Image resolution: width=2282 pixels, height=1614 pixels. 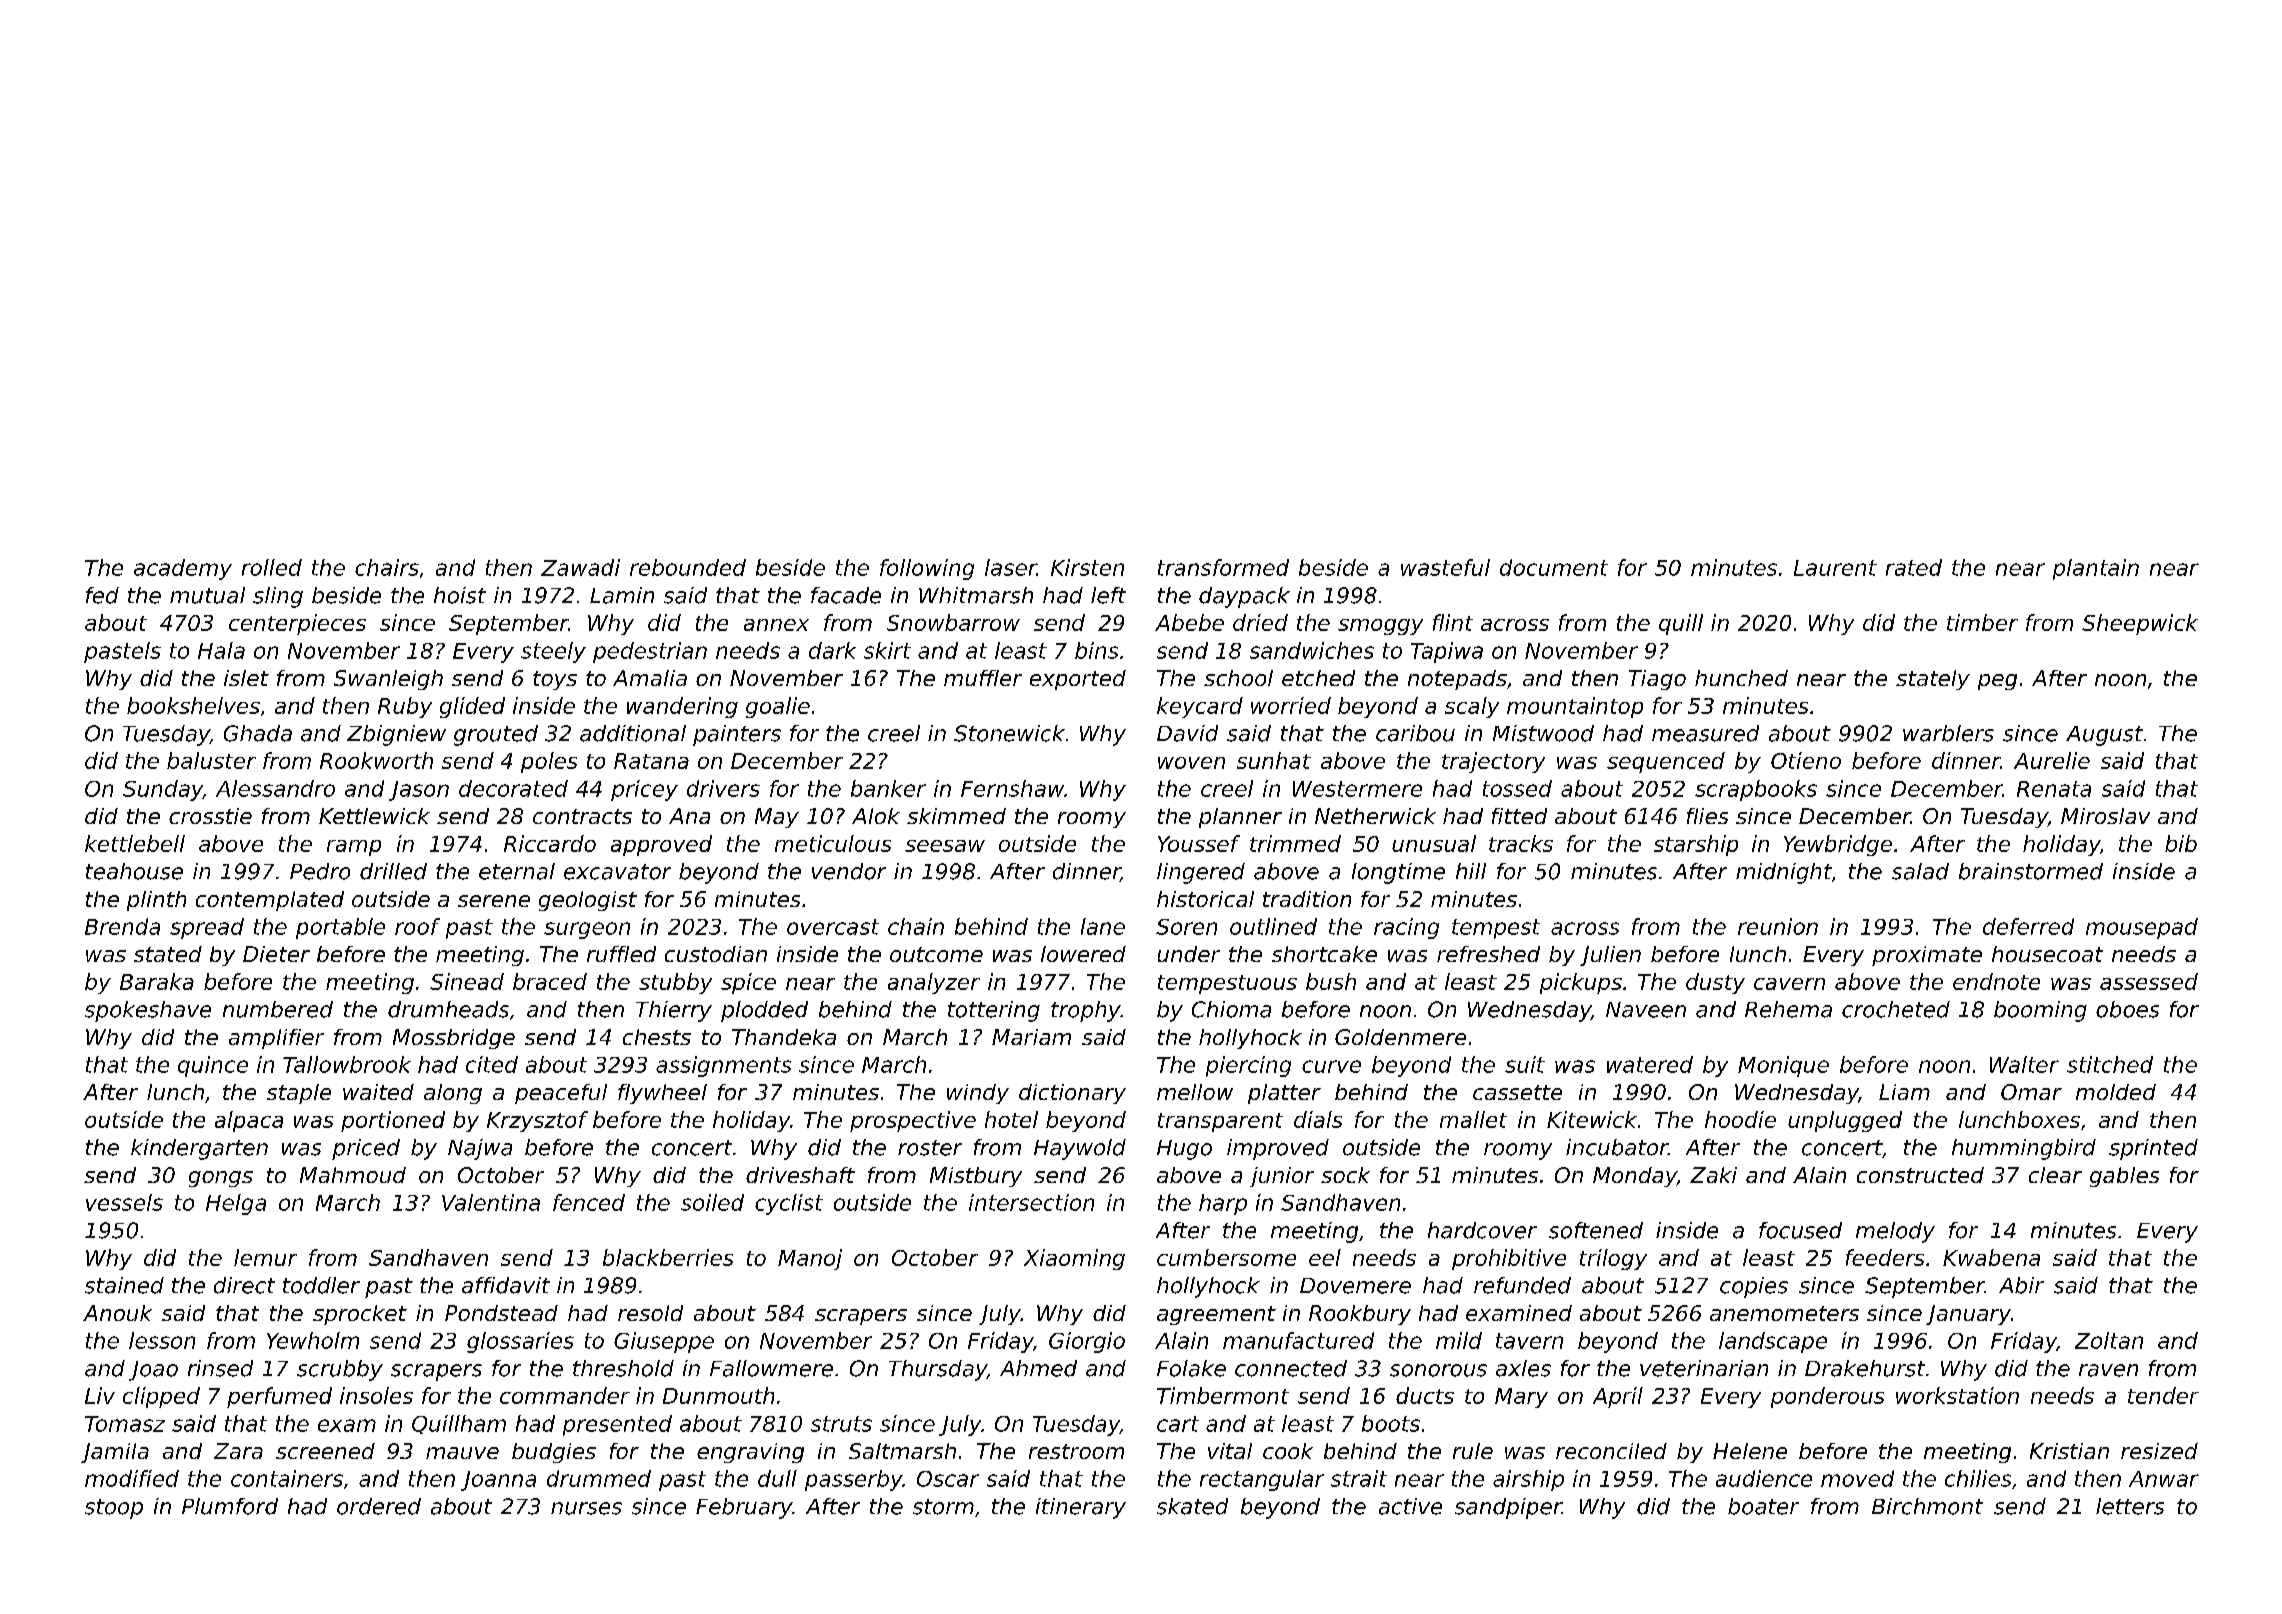 What do you see at coordinates (1948, 733) in the screenshot?
I see `warblers` at bounding box center [1948, 733].
